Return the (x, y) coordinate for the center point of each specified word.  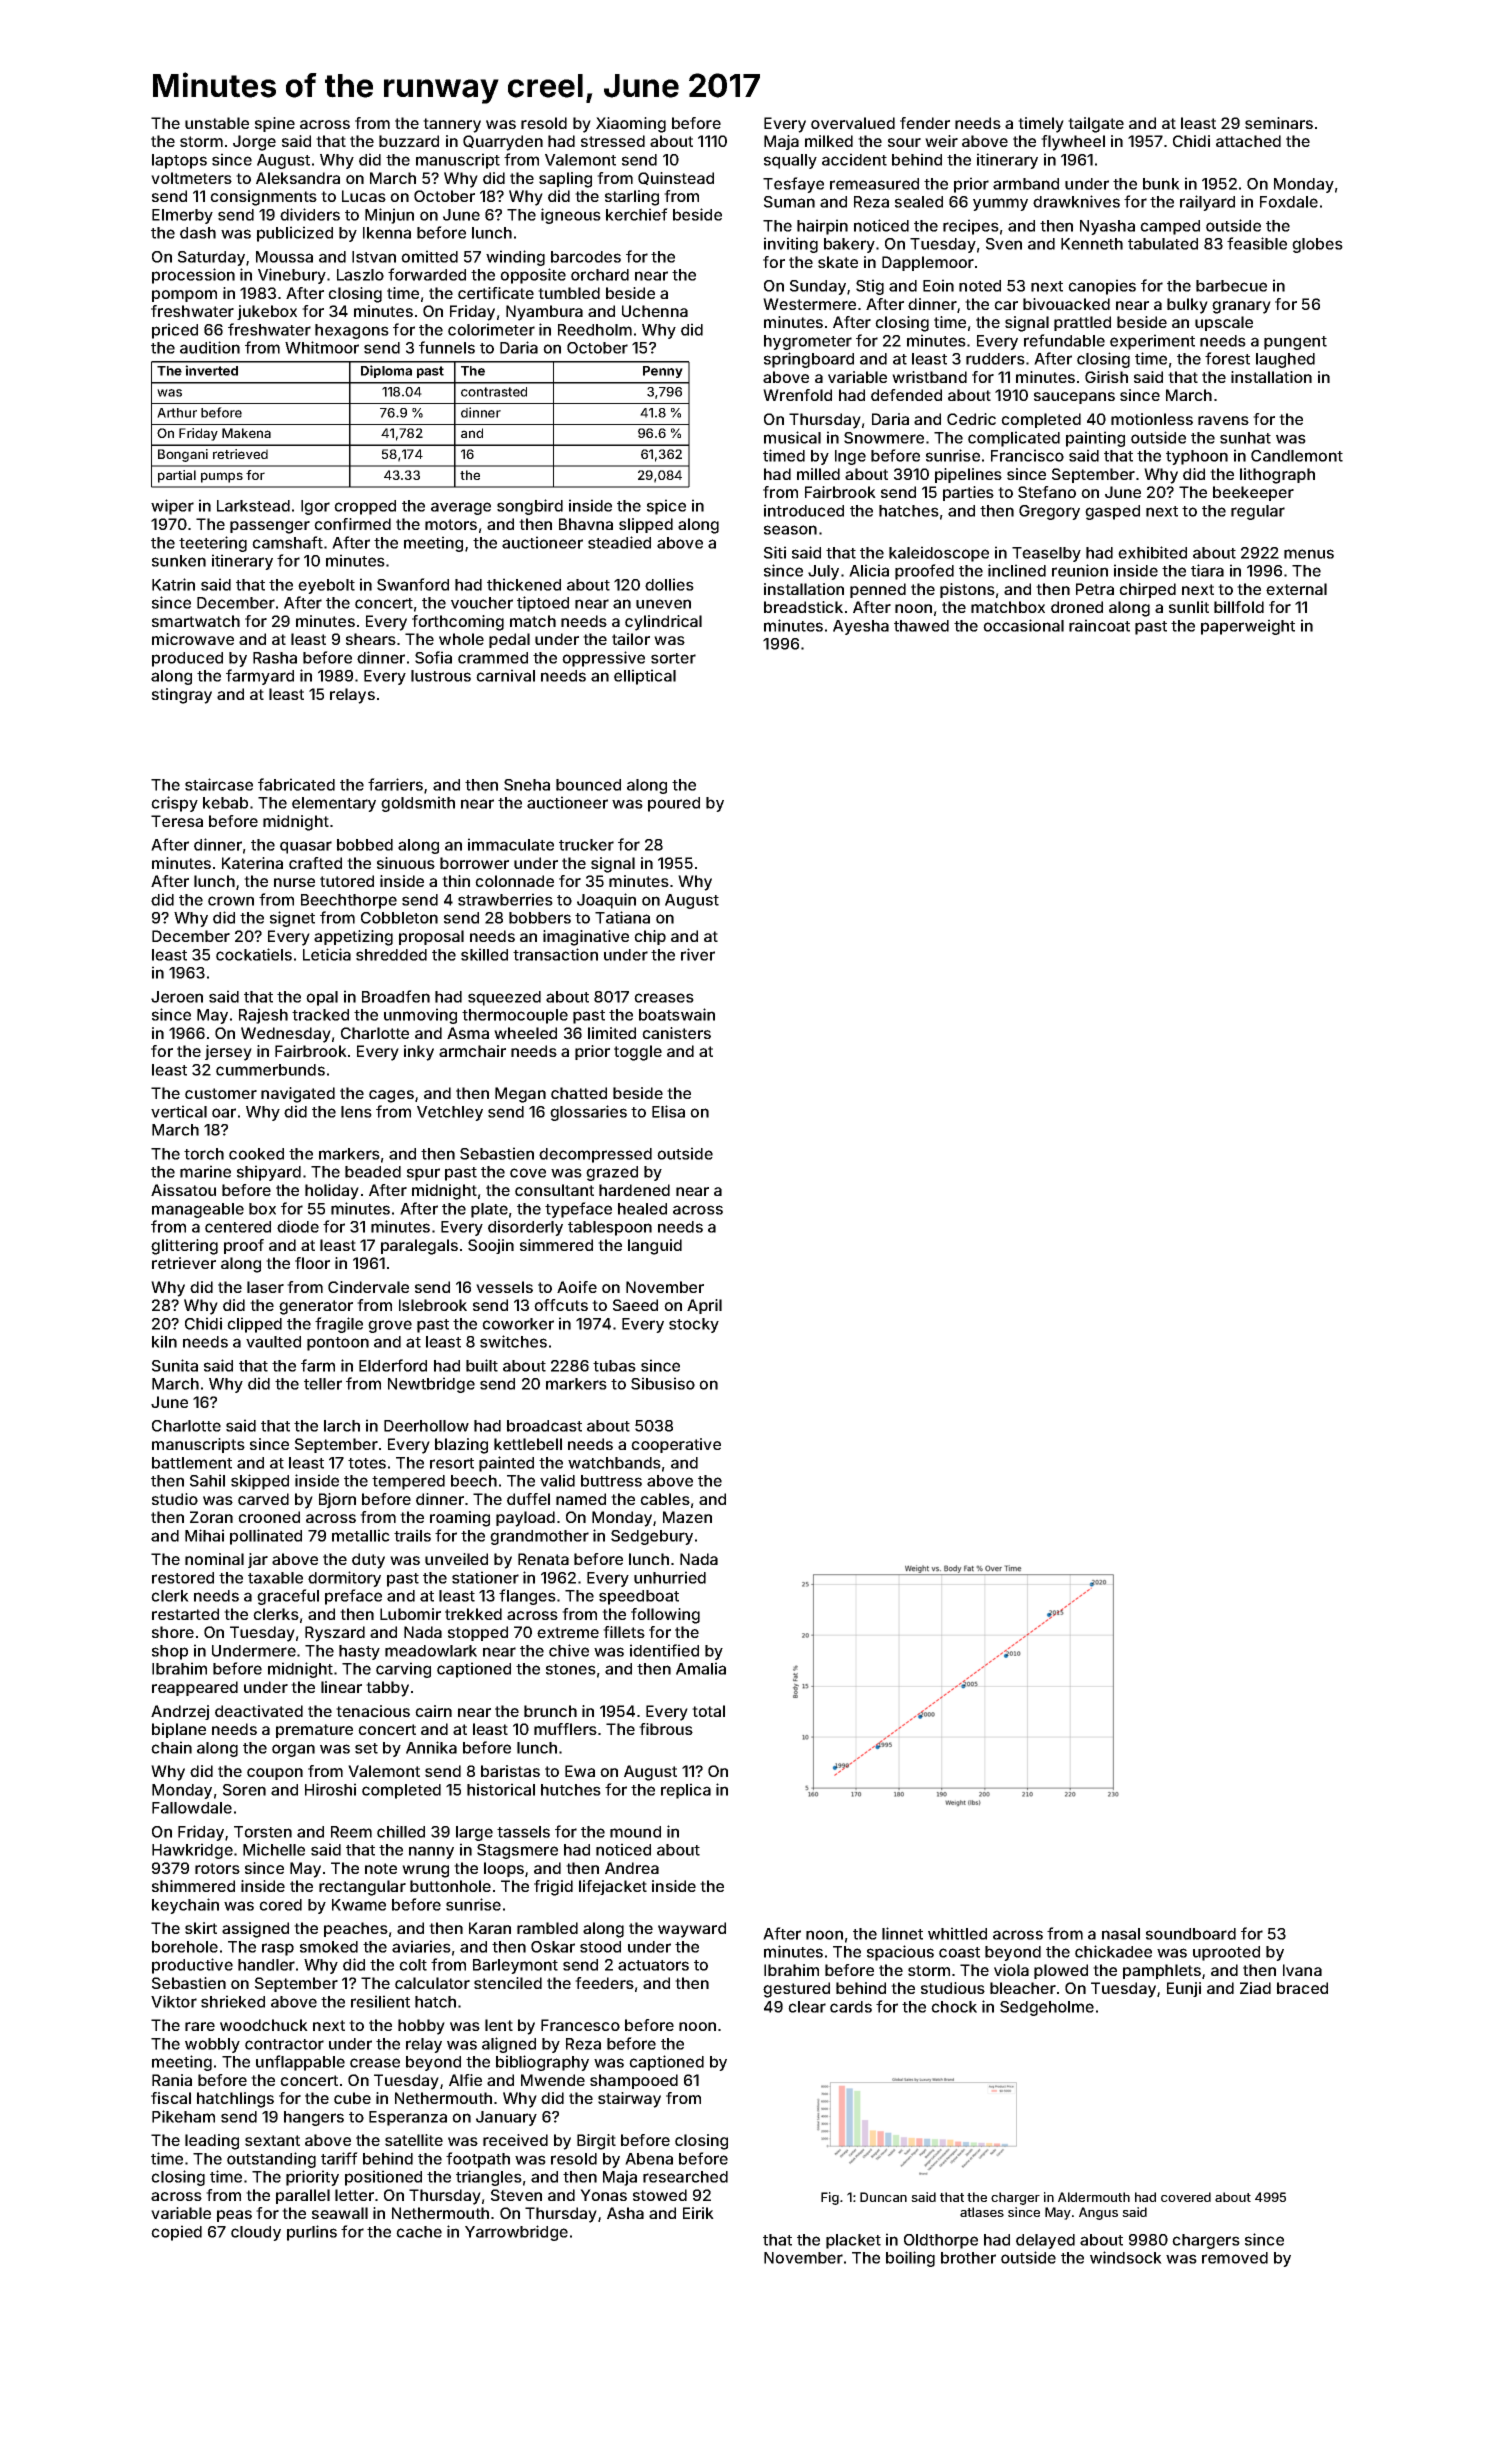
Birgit (596, 2142)
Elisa (668, 1111)
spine (275, 124)
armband (1026, 184)
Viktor (174, 2001)
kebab (225, 803)
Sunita (175, 1365)
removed (1235, 2258)
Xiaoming (631, 125)
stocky (694, 1325)
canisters (676, 1033)
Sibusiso (663, 1383)
